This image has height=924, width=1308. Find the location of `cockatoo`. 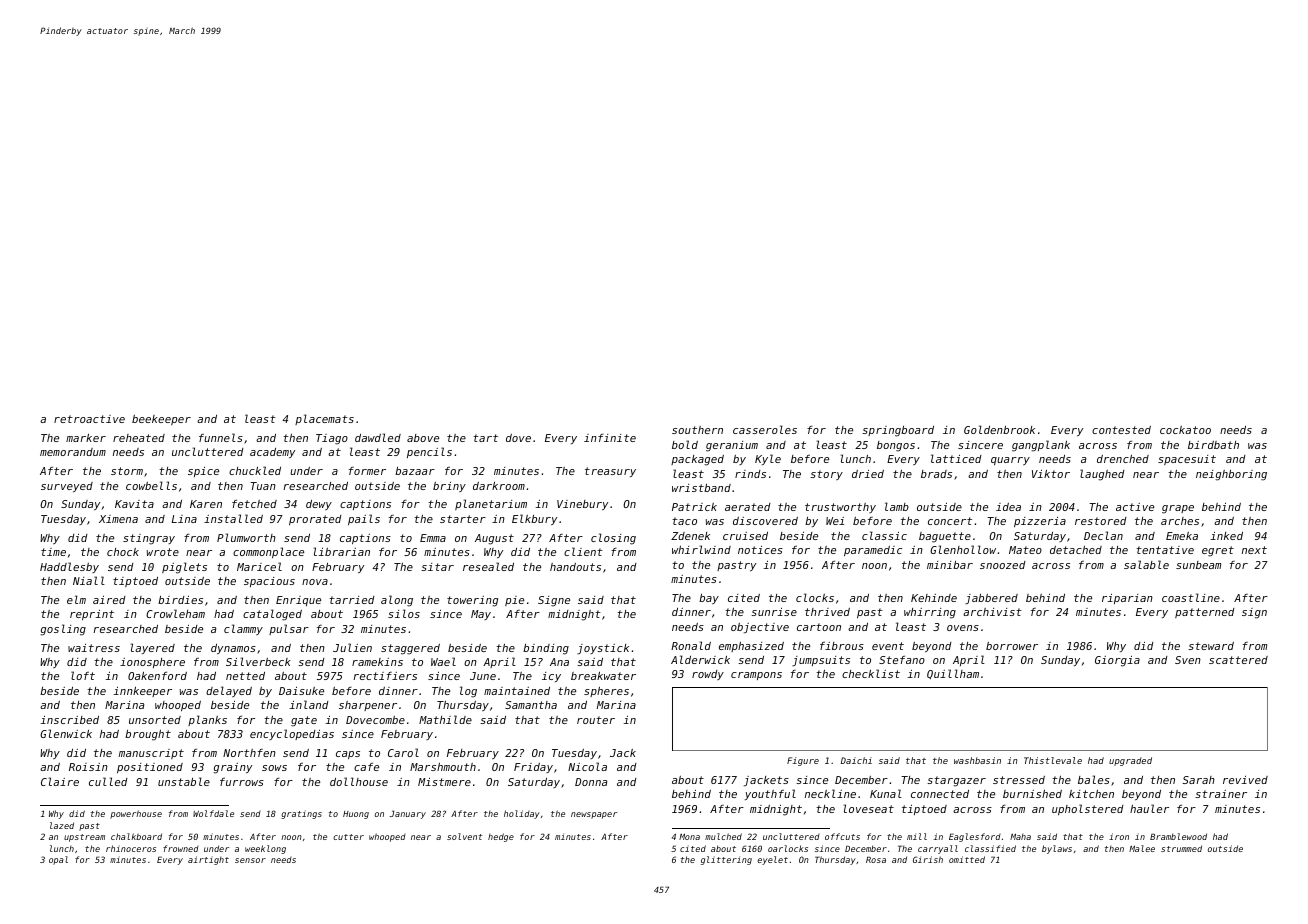

cockatoo is located at coordinates (1185, 430).
